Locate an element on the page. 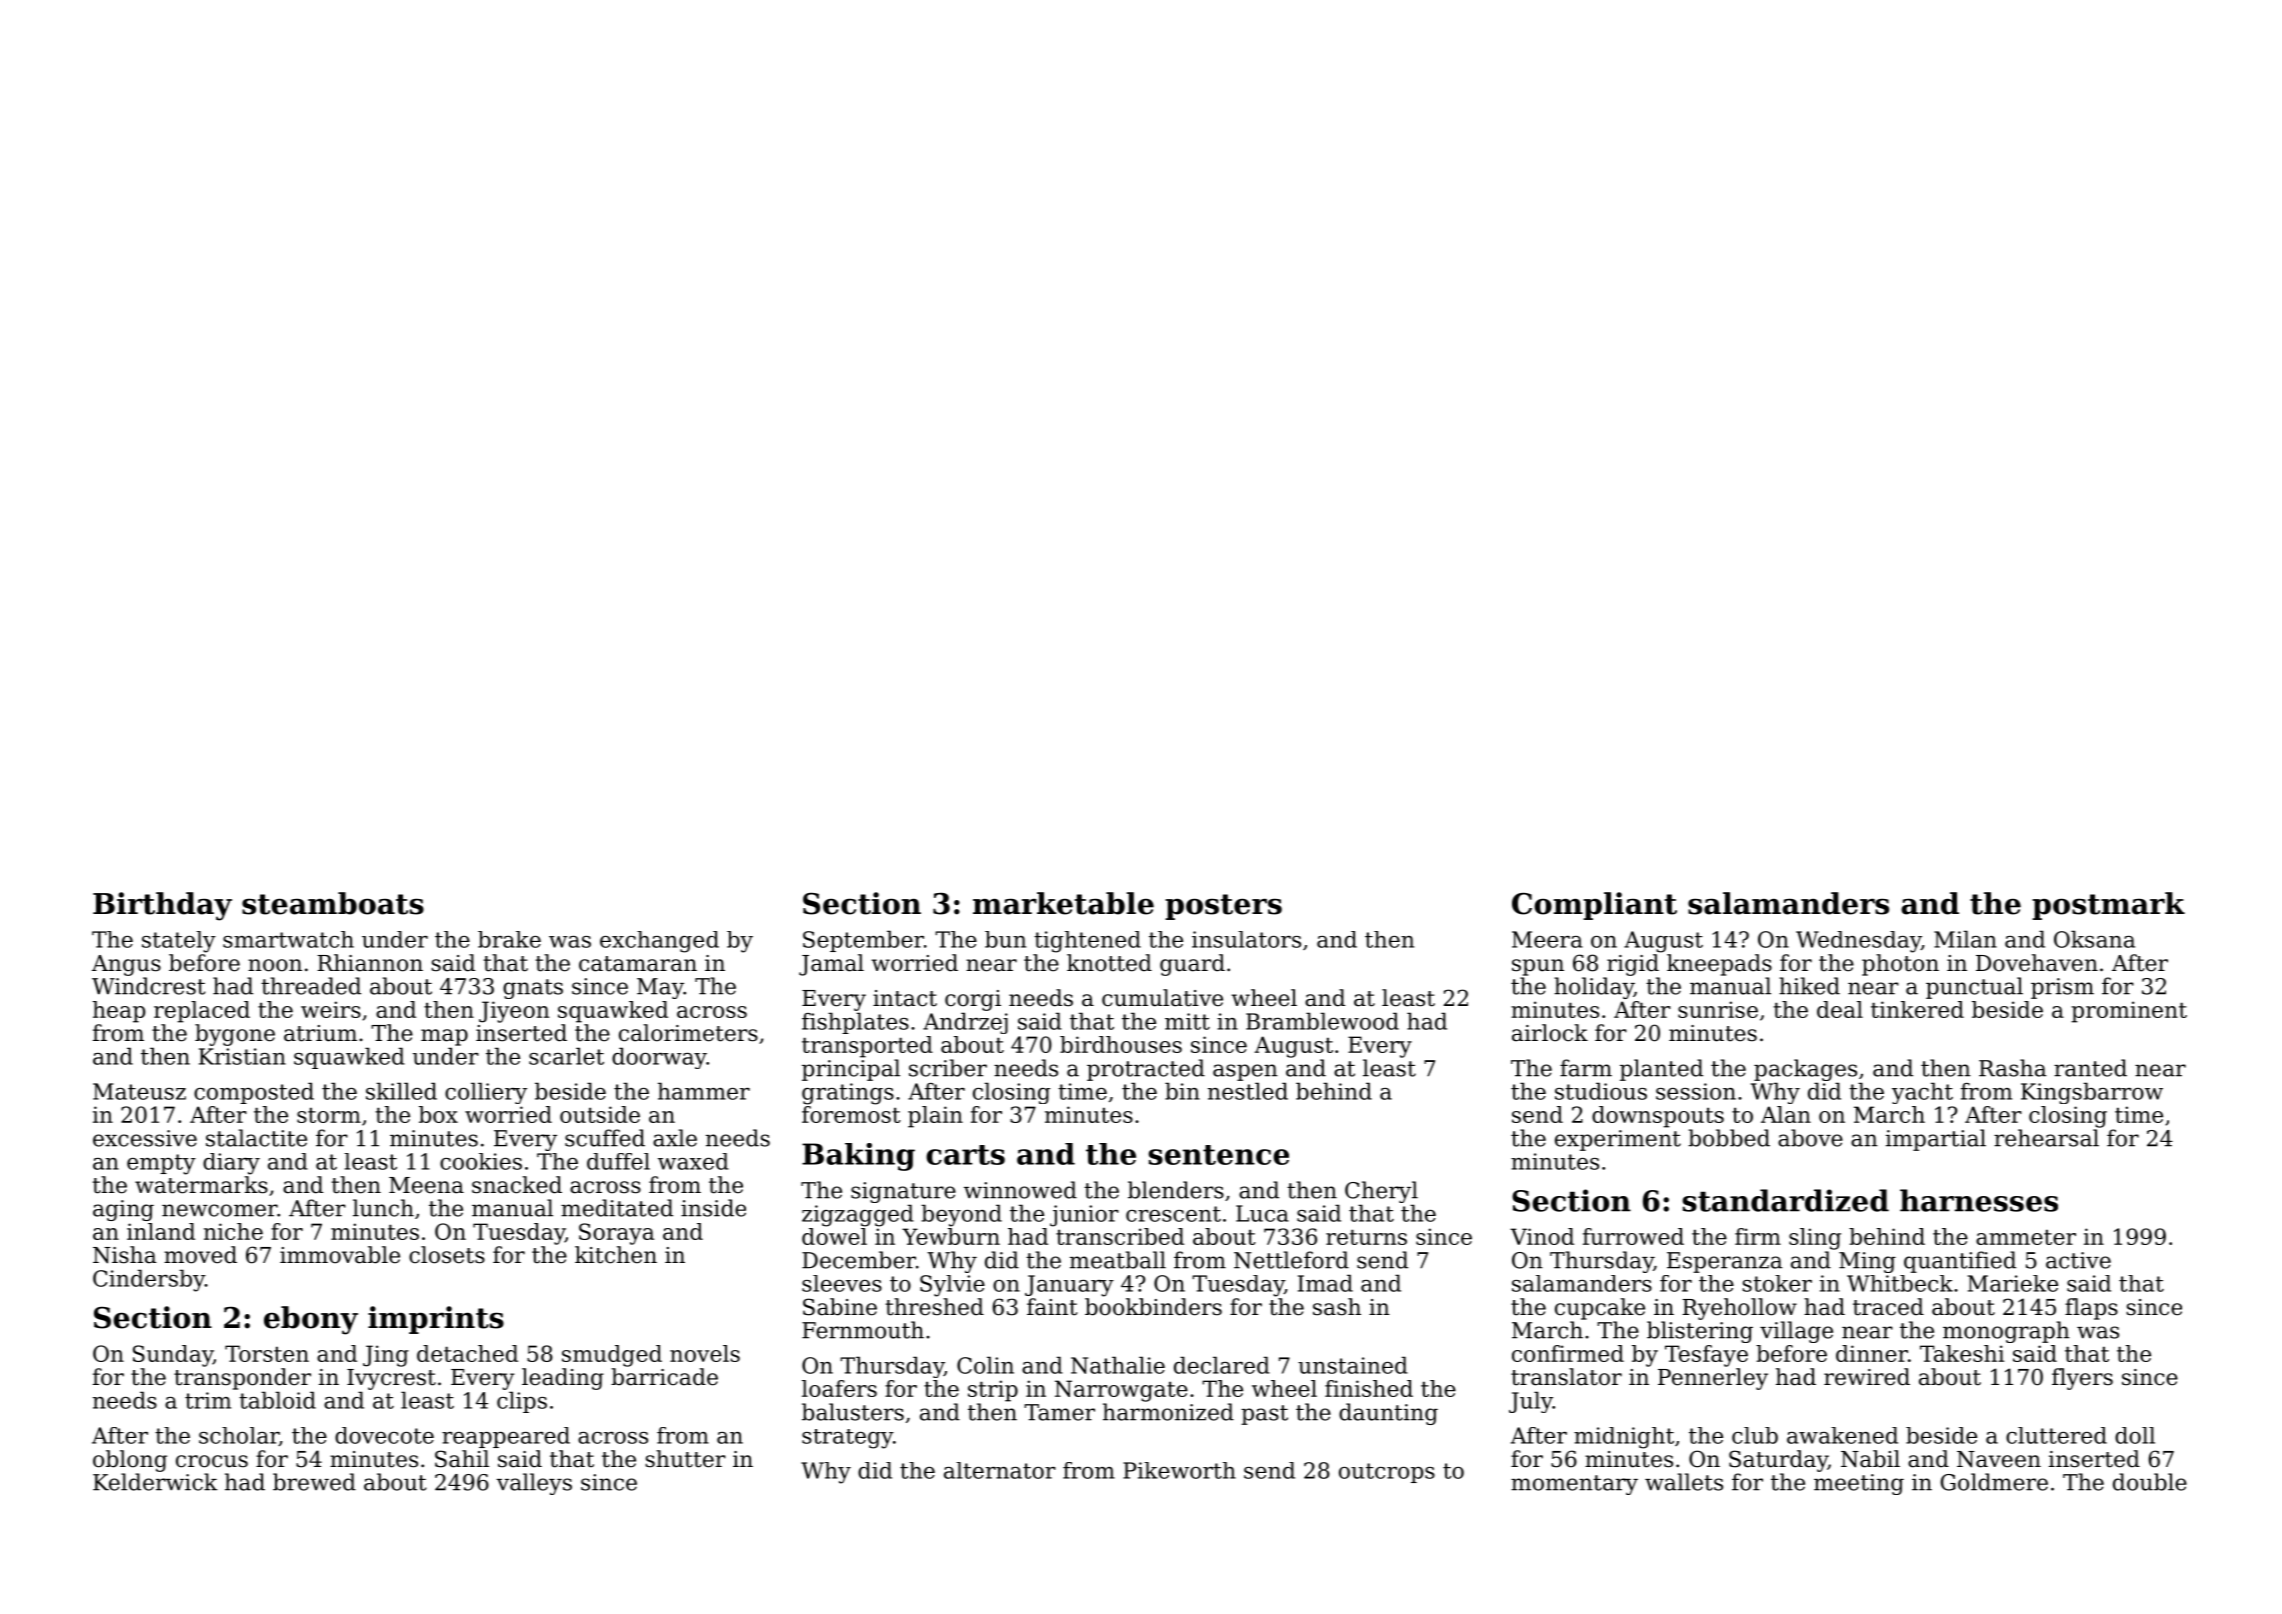 Image resolution: width=2282 pixels, height=1614 pixels. aspen is located at coordinates (1245, 1072).
